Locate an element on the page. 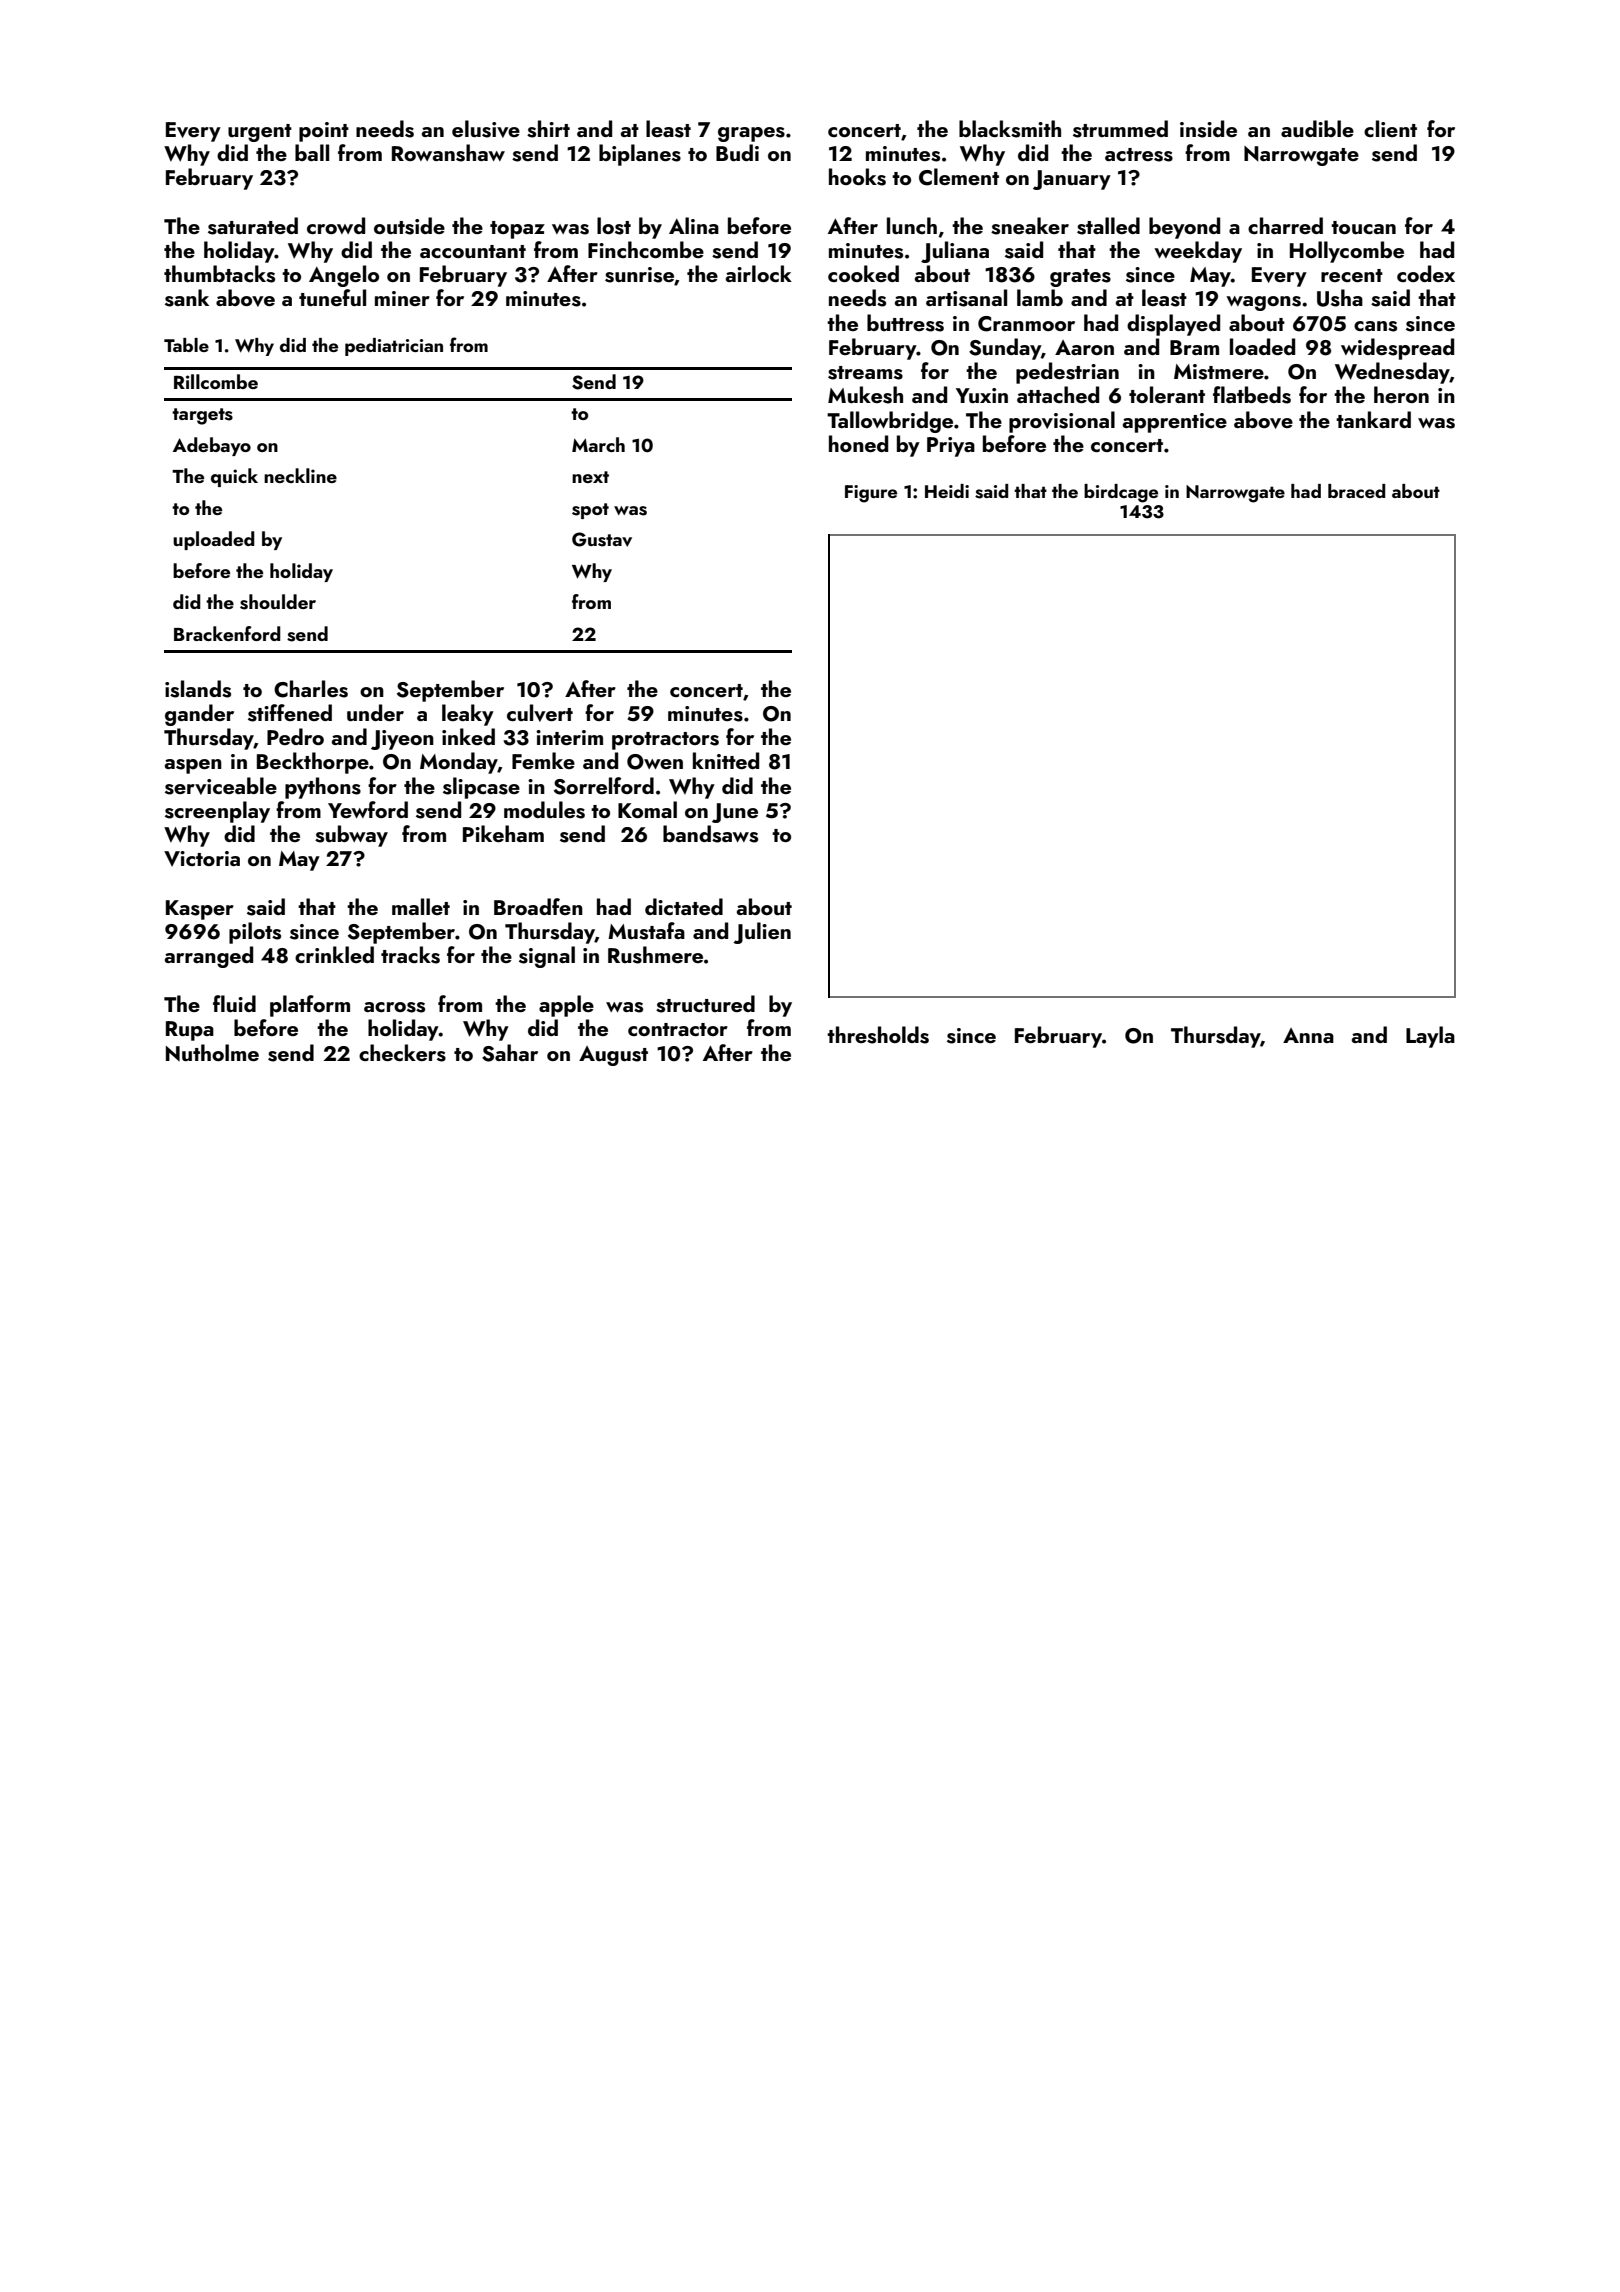 This page has width=1620, height=2292. Adebayo is located at coordinates (212, 446).
